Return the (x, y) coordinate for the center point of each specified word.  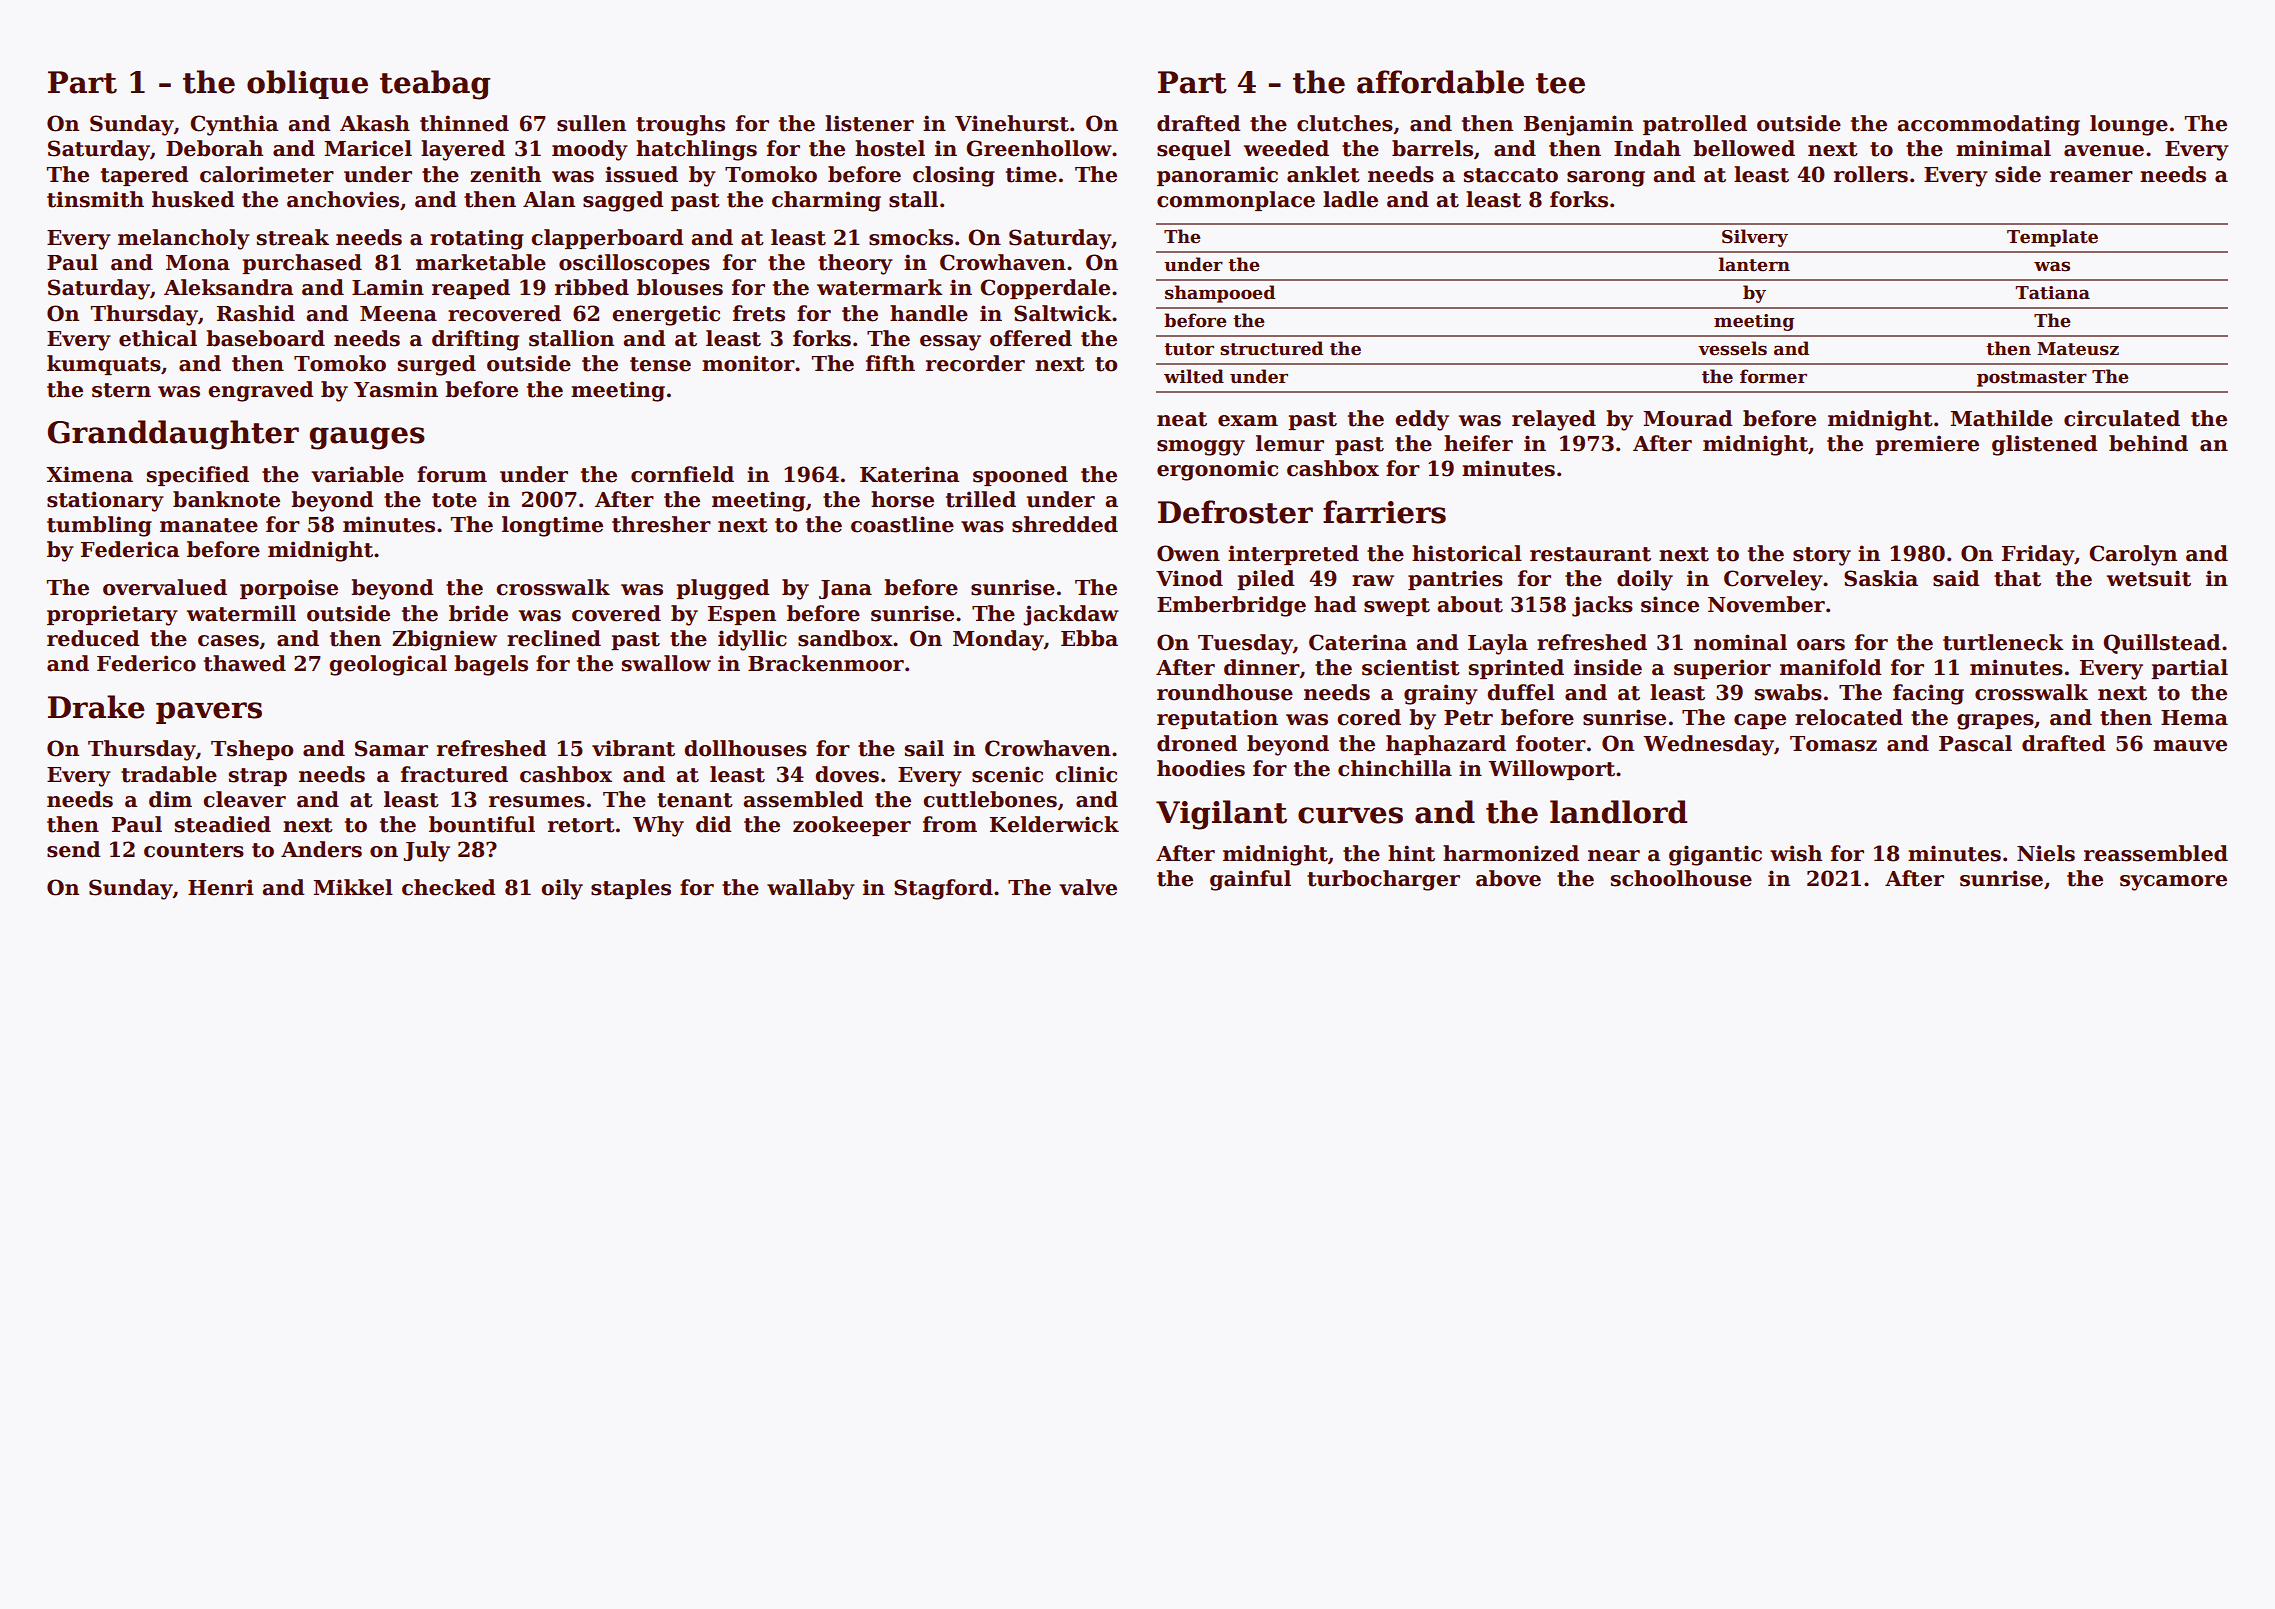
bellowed (1744, 148)
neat (1182, 419)
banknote (226, 499)
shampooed (1220, 294)
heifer (1478, 443)
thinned (464, 123)
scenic (1007, 774)
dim (170, 799)
